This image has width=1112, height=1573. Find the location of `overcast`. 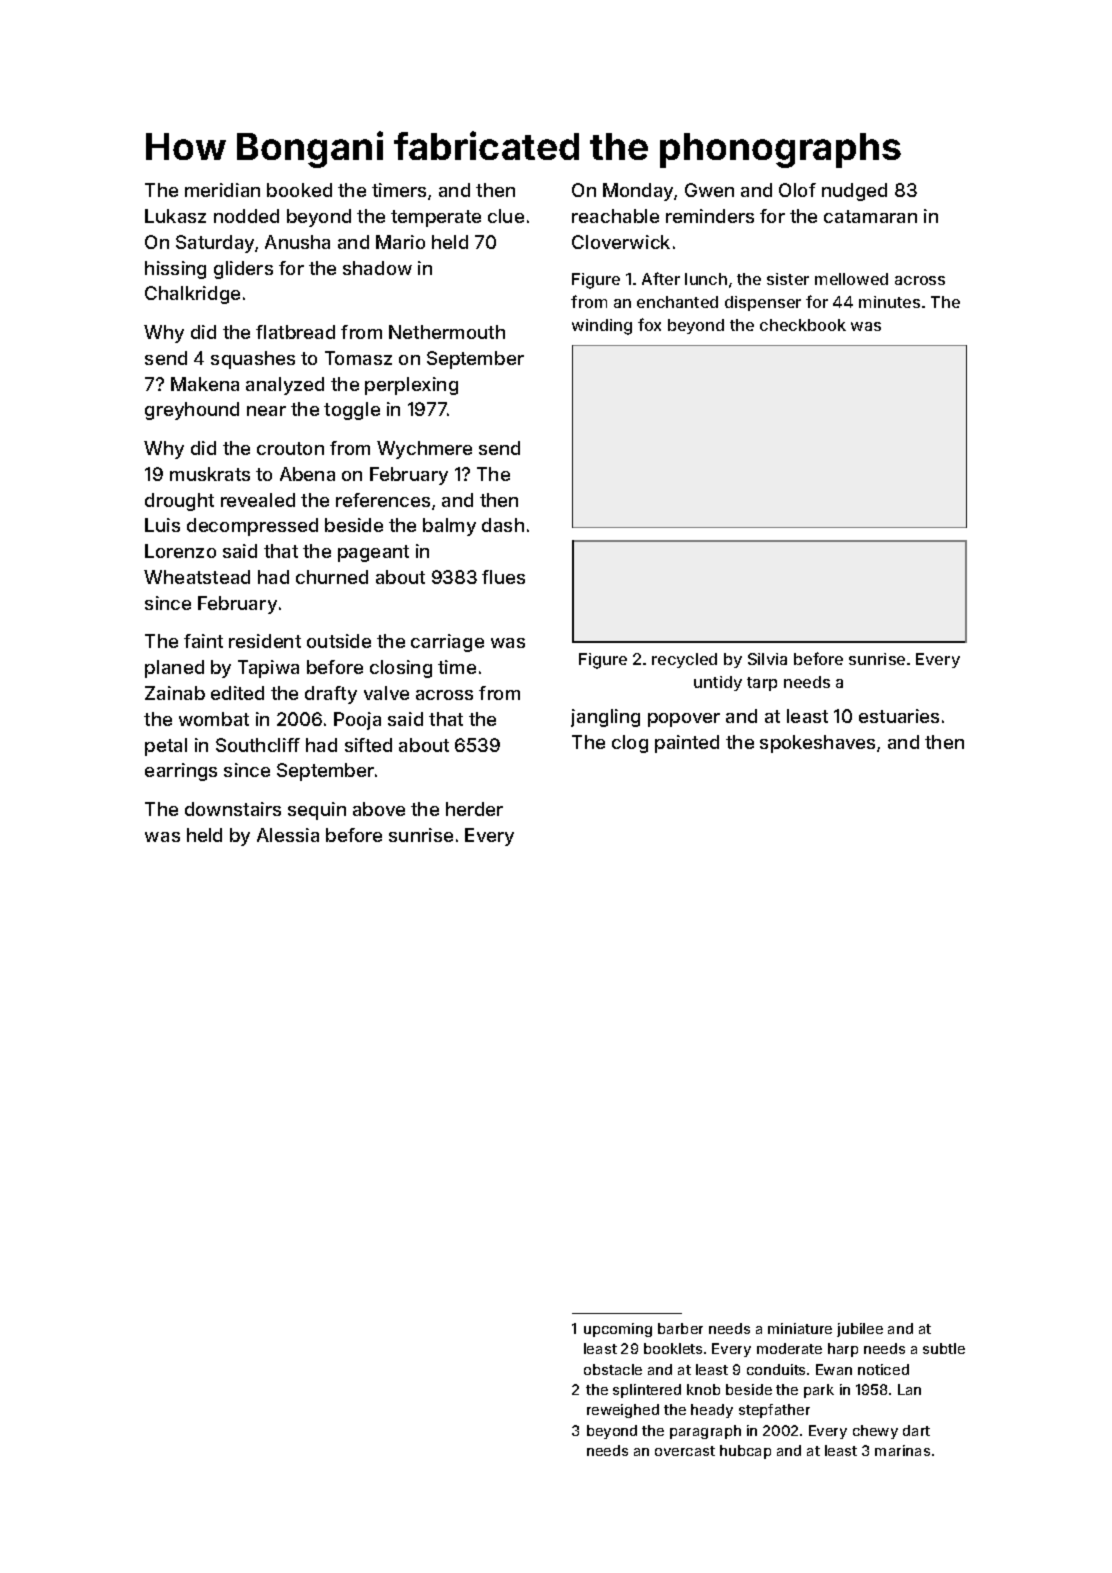

overcast is located at coordinates (685, 1451).
